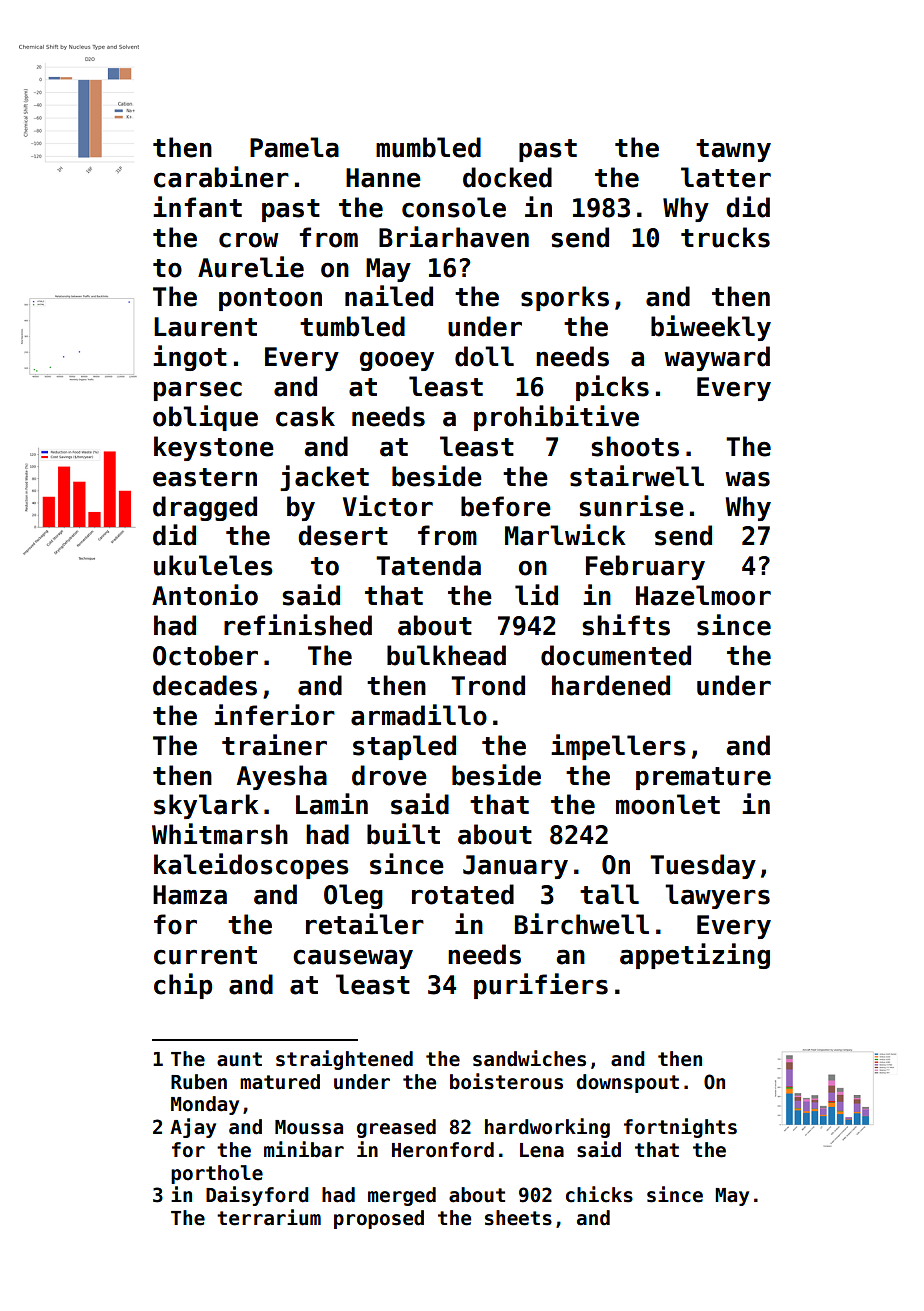 The width and height of the document is (924, 1311). I want to click on fortnights, so click(680, 1128).
